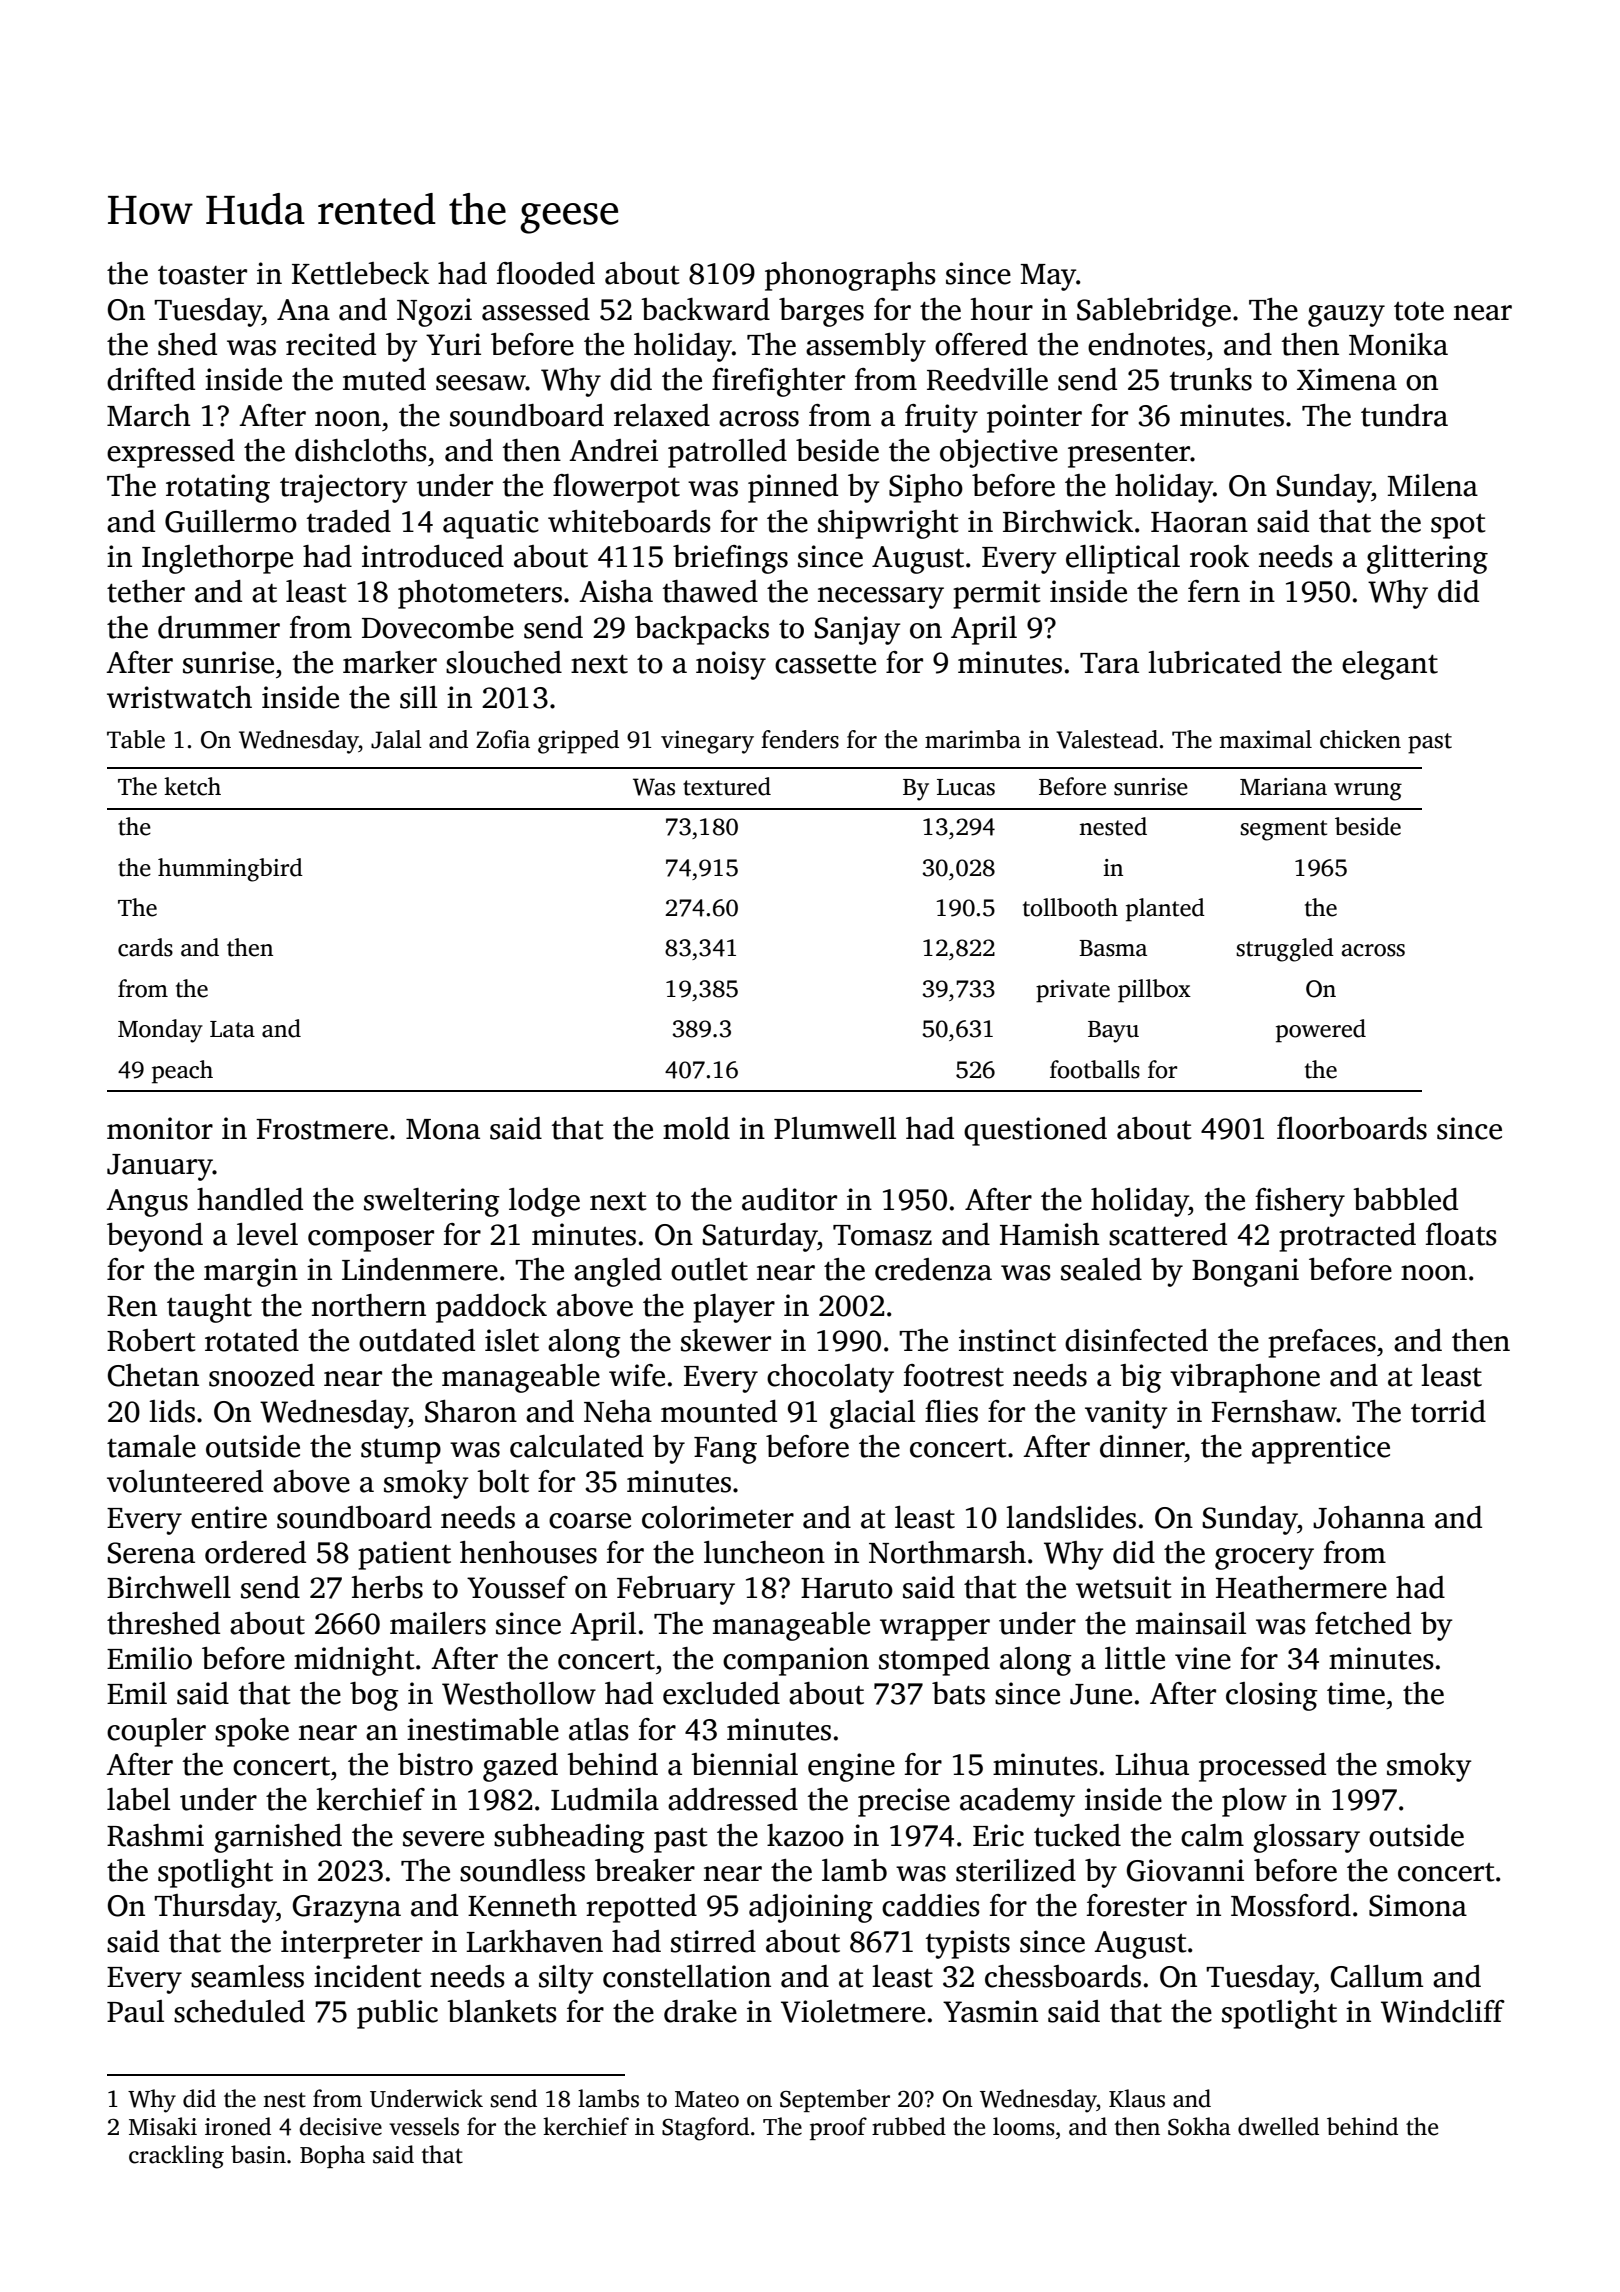 This screenshot has width=1620, height=2292. What do you see at coordinates (726, 1340) in the screenshot?
I see `skewer` at bounding box center [726, 1340].
